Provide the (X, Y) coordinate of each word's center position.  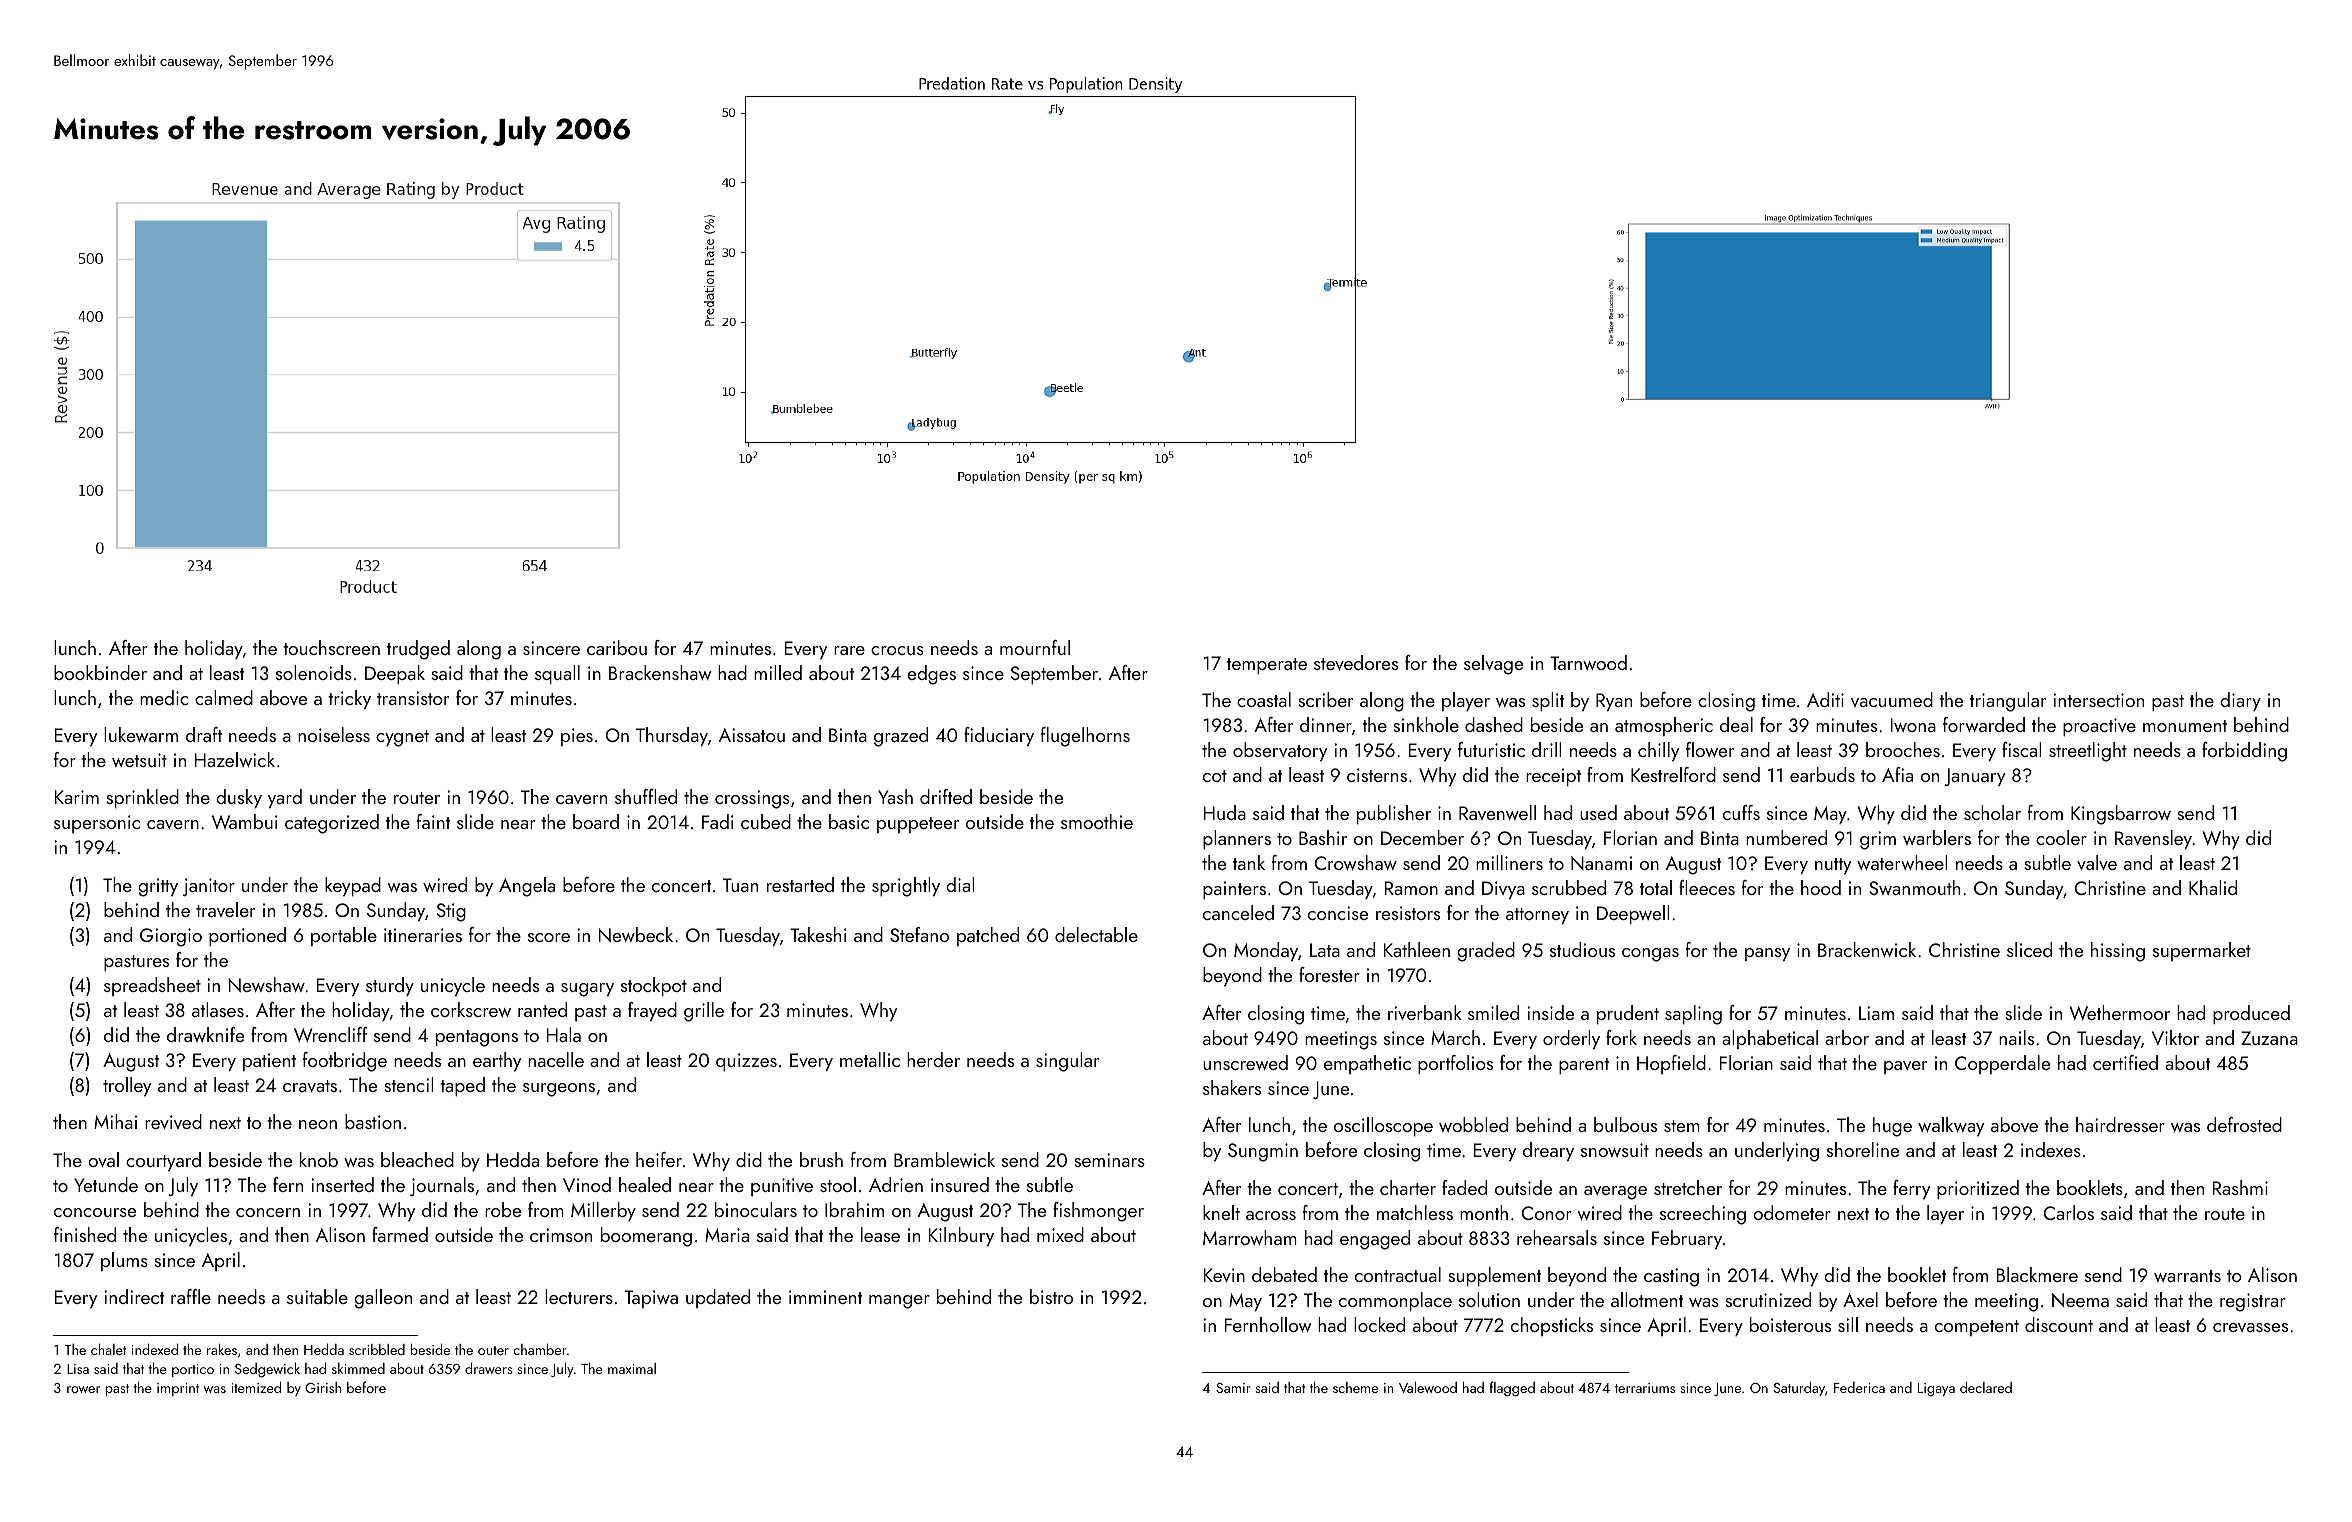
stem (1682, 1126)
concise (1338, 913)
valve (2097, 862)
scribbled (377, 1349)
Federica (1859, 1387)
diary (2240, 701)
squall (557, 674)
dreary (1548, 1151)
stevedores (1356, 662)
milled (778, 672)
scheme (1355, 1387)
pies (577, 737)
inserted (342, 1184)
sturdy (390, 986)
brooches (1903, 749)
